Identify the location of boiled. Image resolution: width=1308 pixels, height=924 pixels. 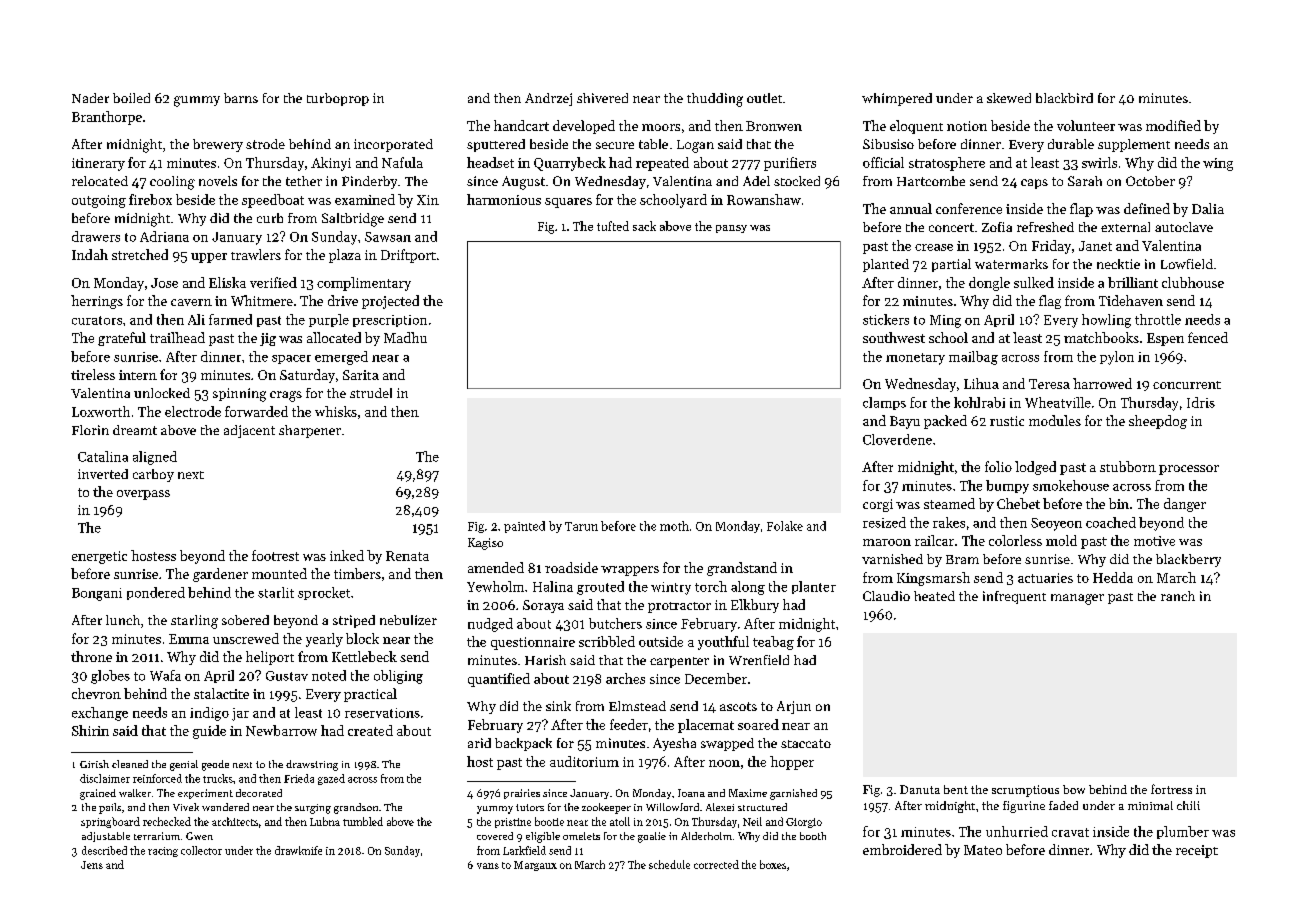
(131, 98).
